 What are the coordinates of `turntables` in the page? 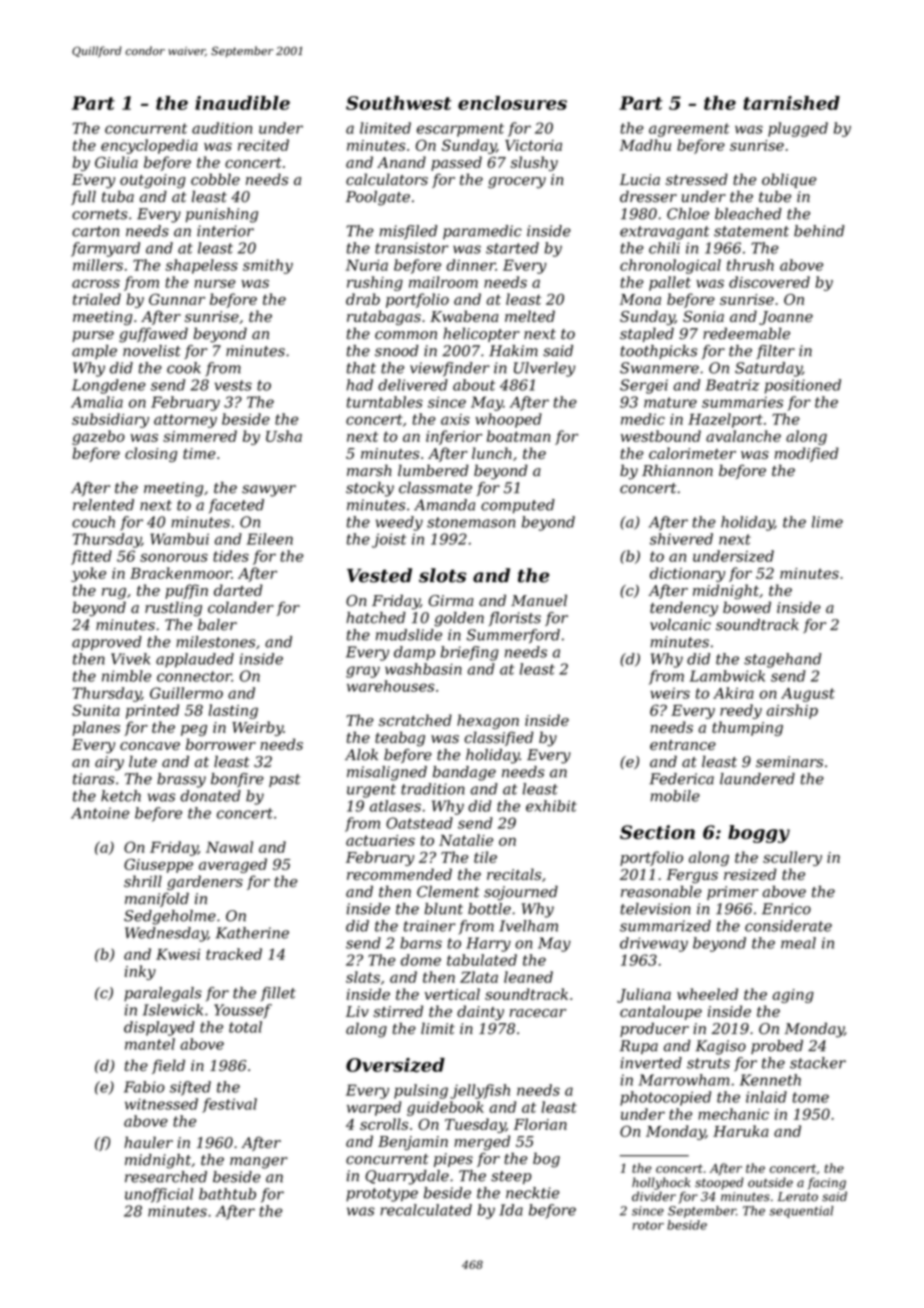 It's located at (385, 402).
